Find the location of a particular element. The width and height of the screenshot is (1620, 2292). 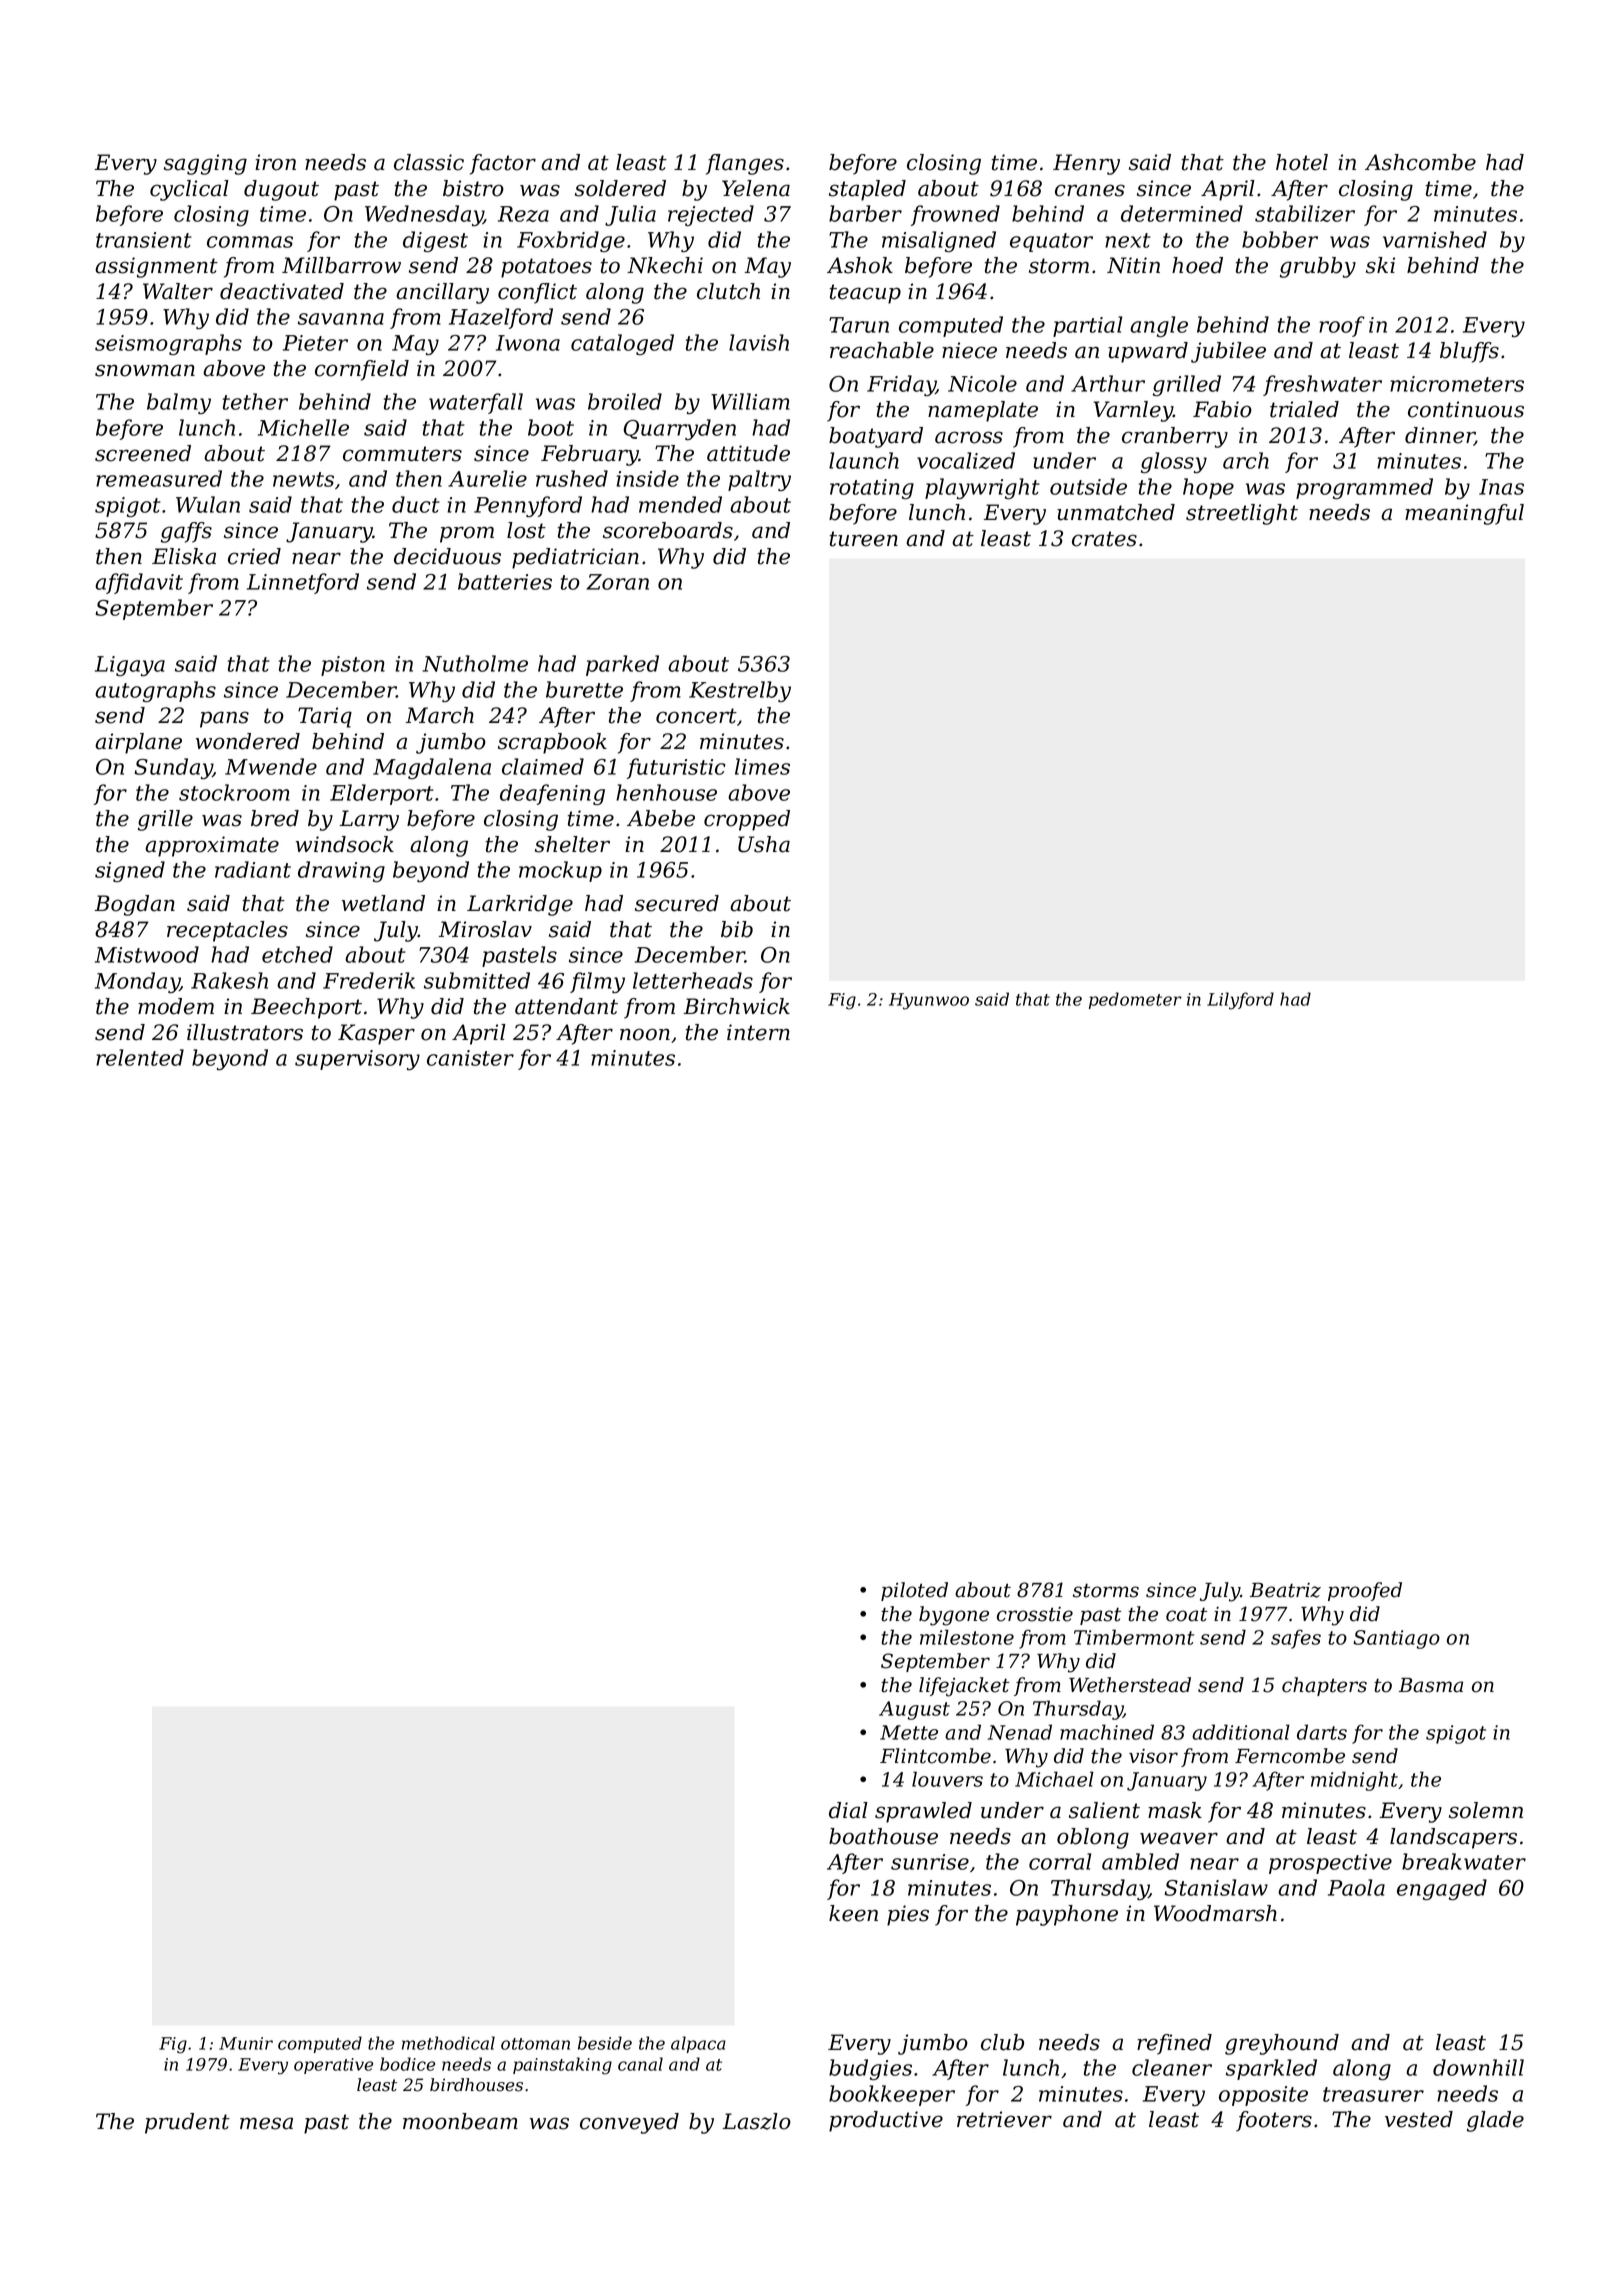

next is located at coordinates (1128, 240).
